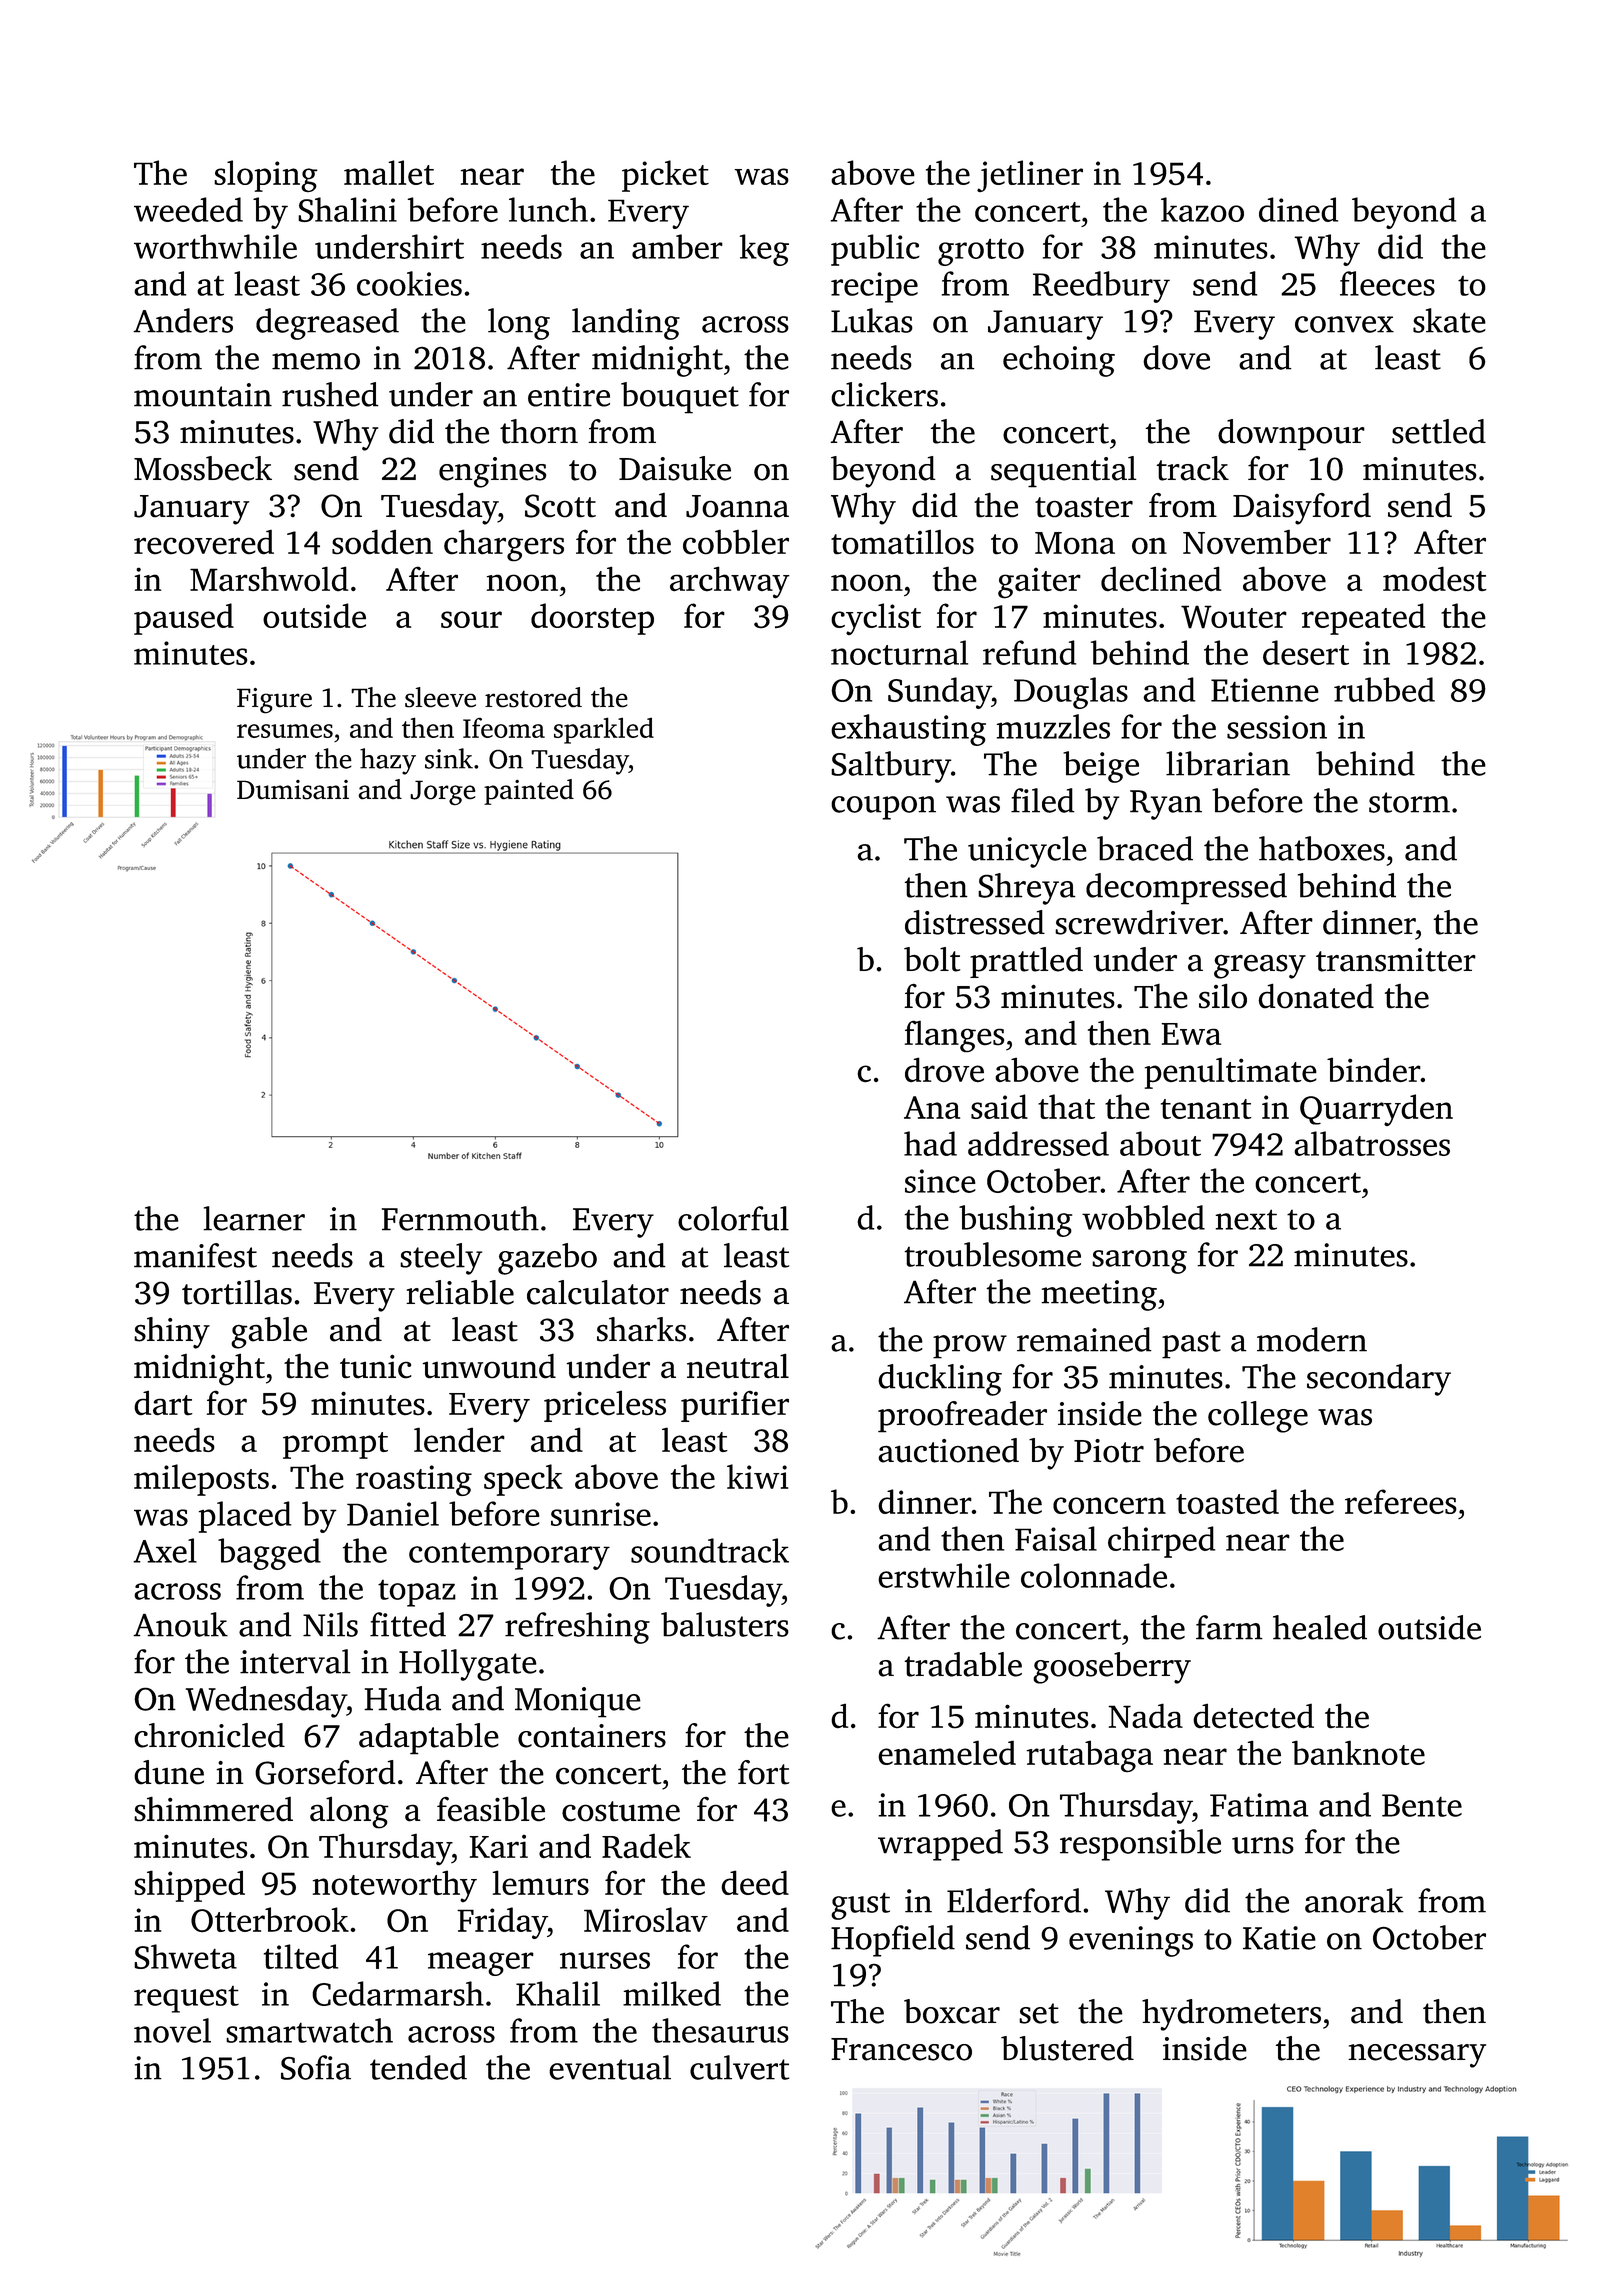  I want to click on rushed, so click(330, 394).
